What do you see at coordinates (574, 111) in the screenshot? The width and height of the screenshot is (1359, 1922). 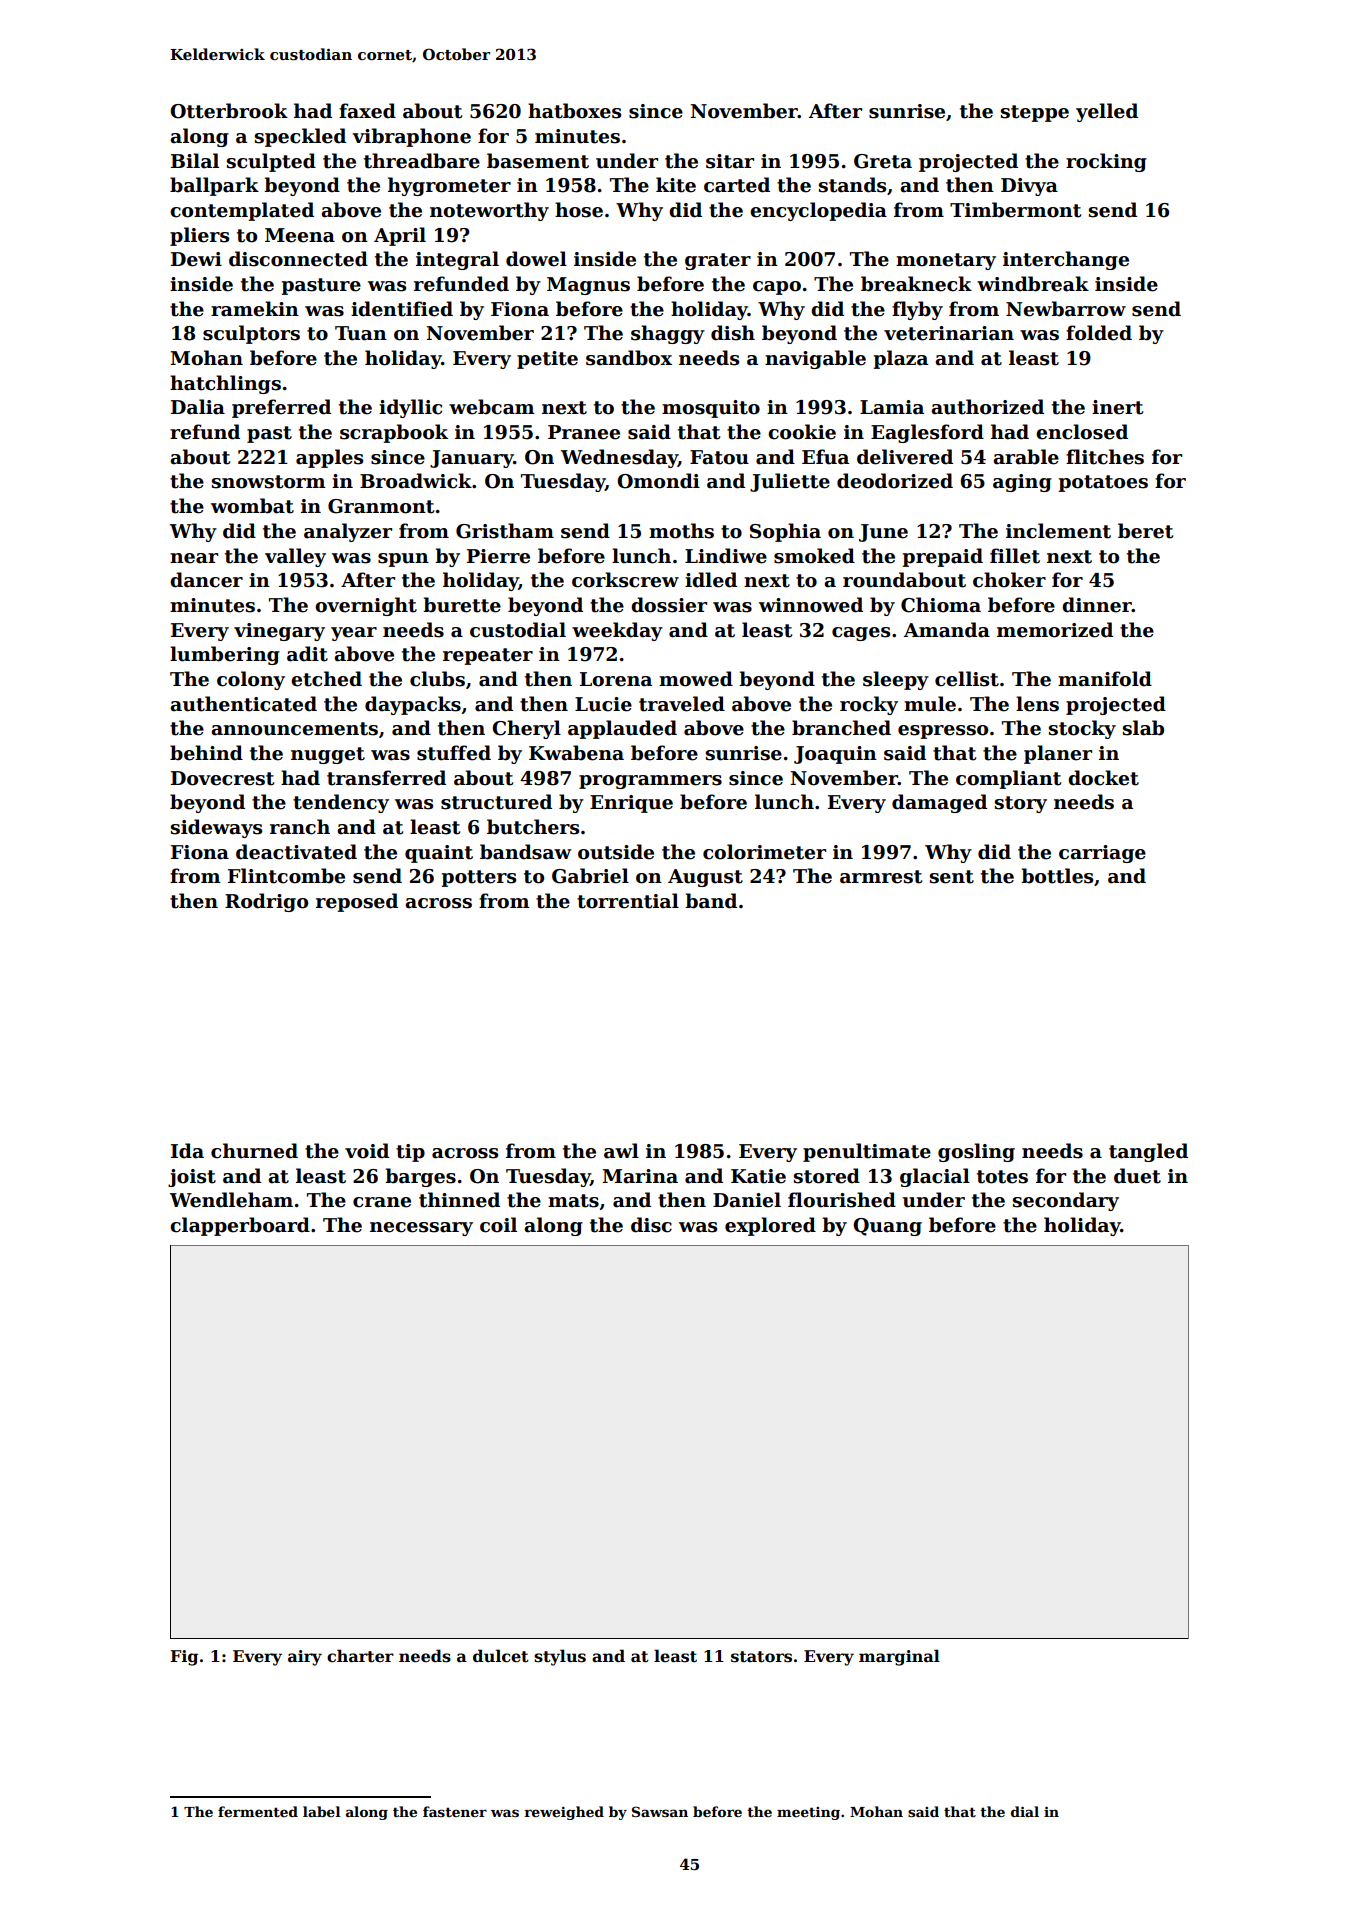 I see `hatboxes` at bounding box center [574, 111].
